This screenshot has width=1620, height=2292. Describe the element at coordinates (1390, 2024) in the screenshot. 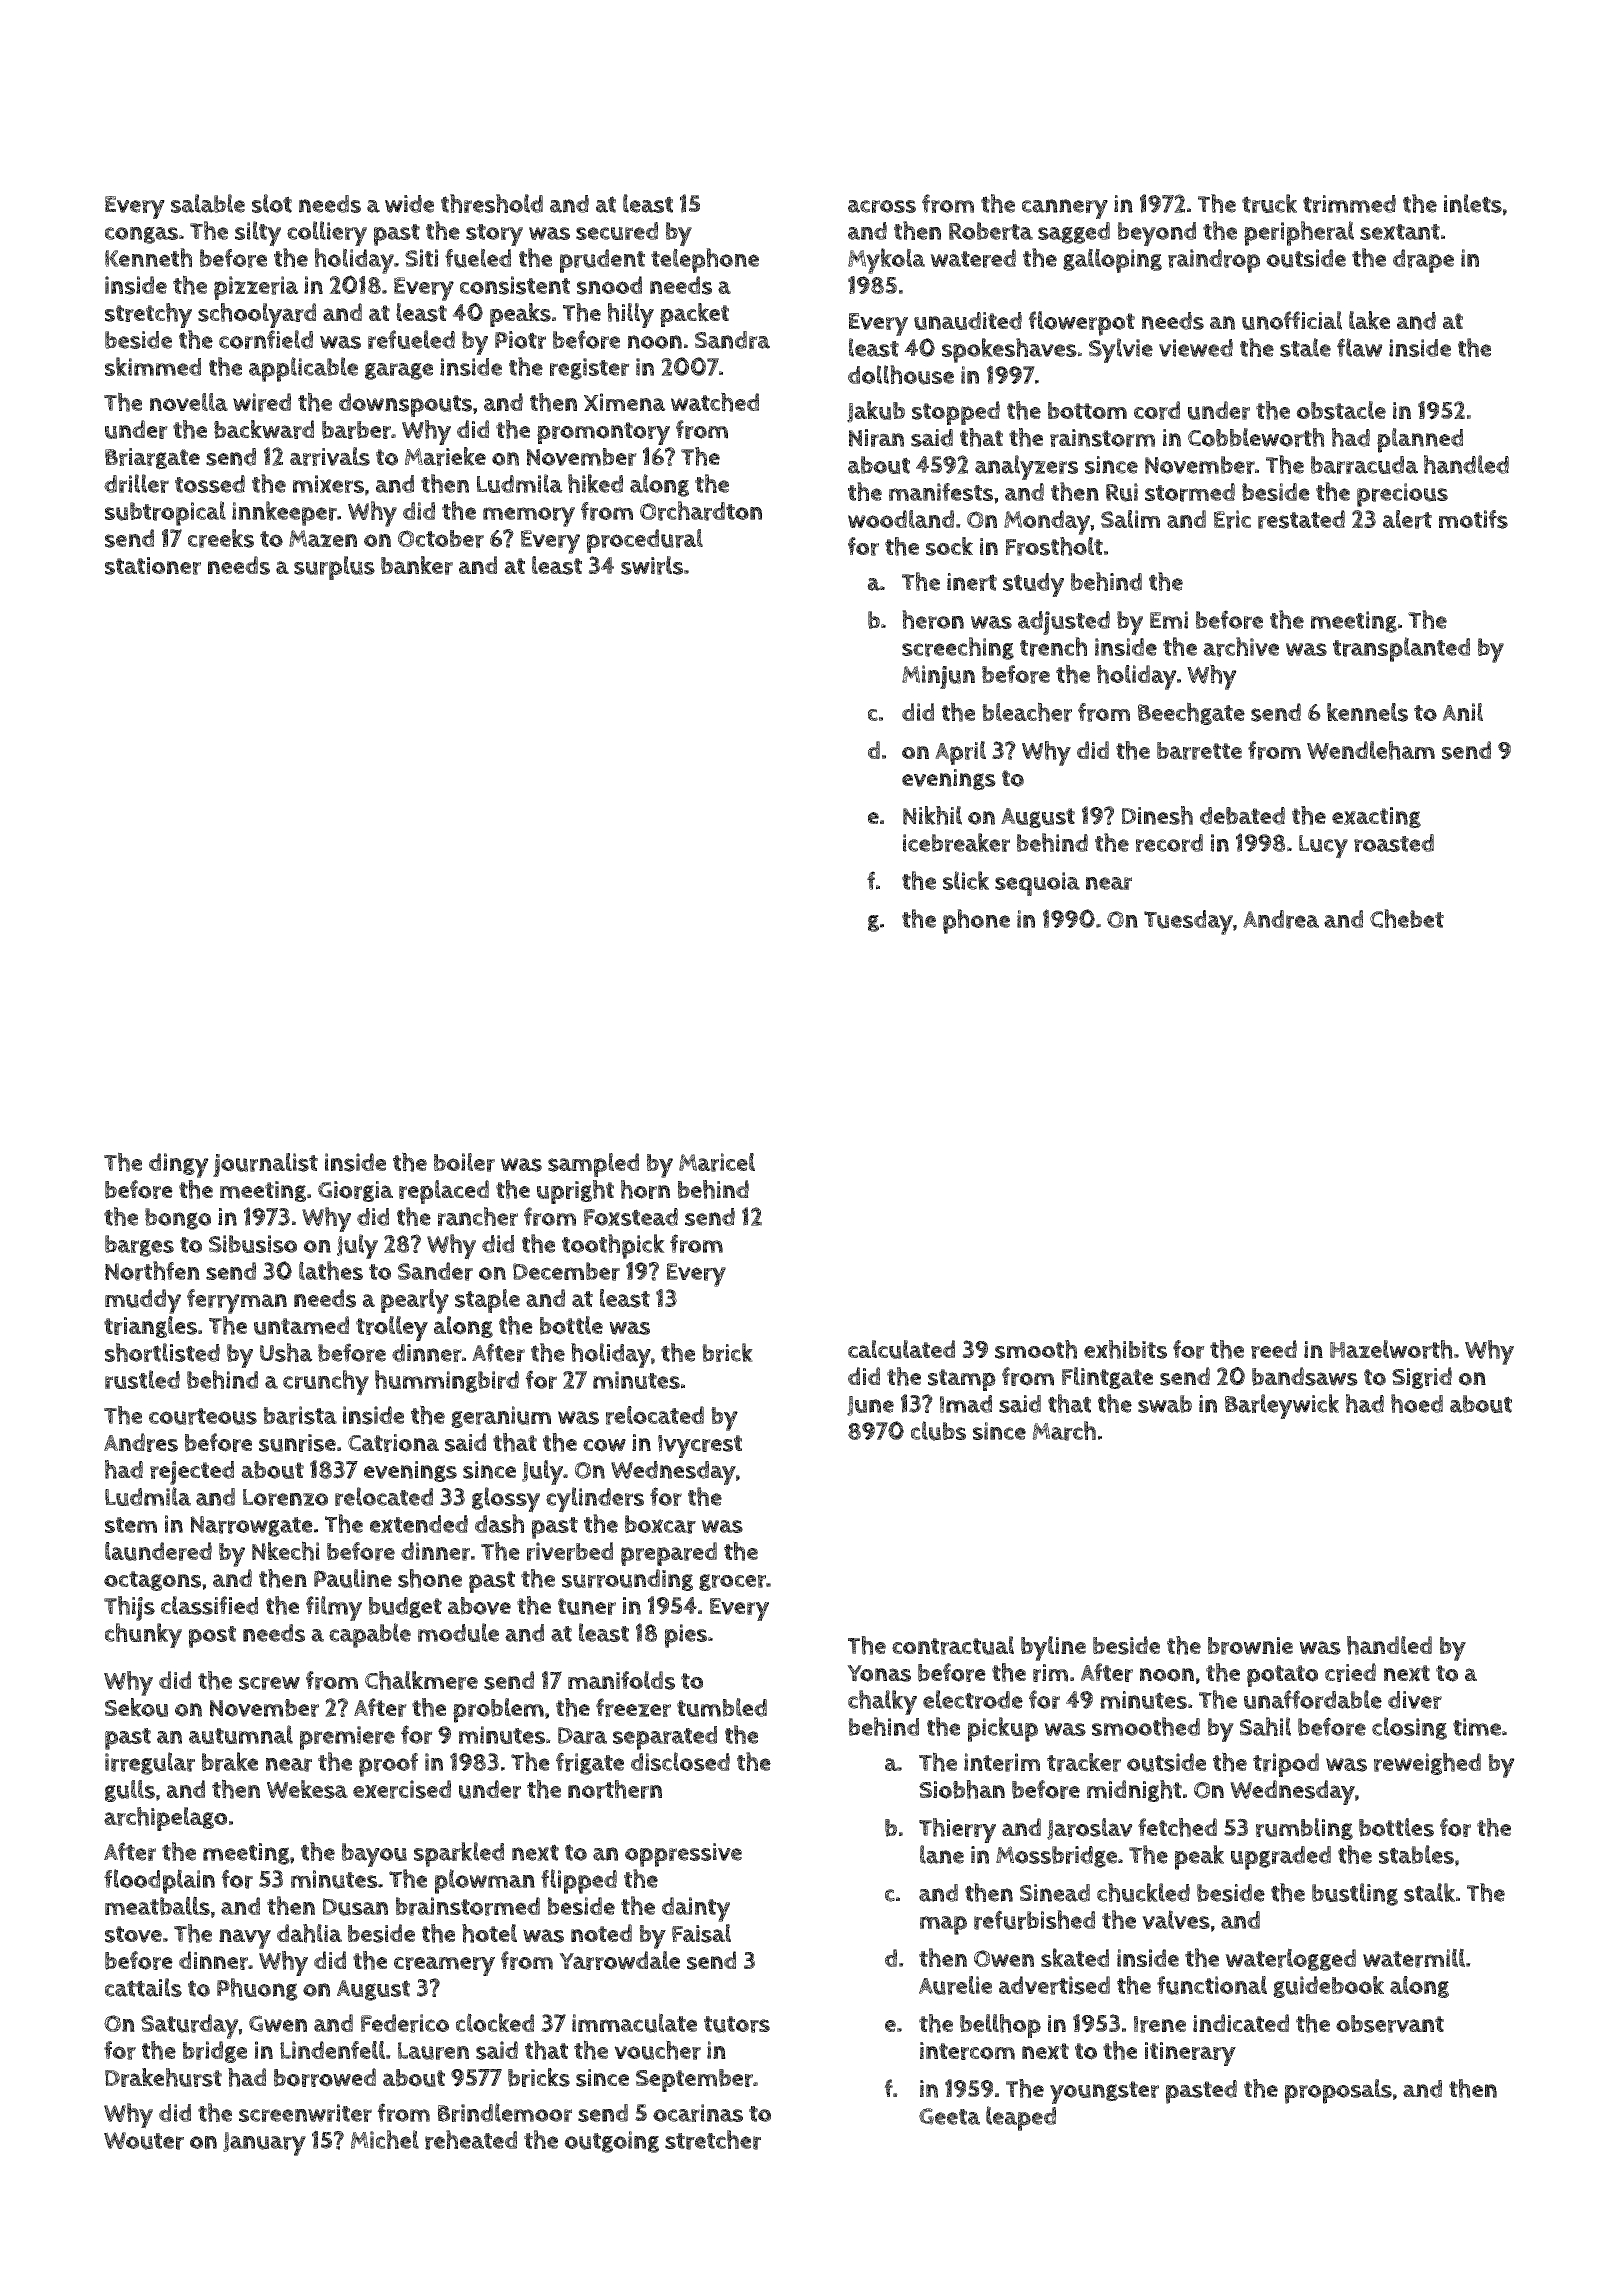

I see `observant` at that location.
